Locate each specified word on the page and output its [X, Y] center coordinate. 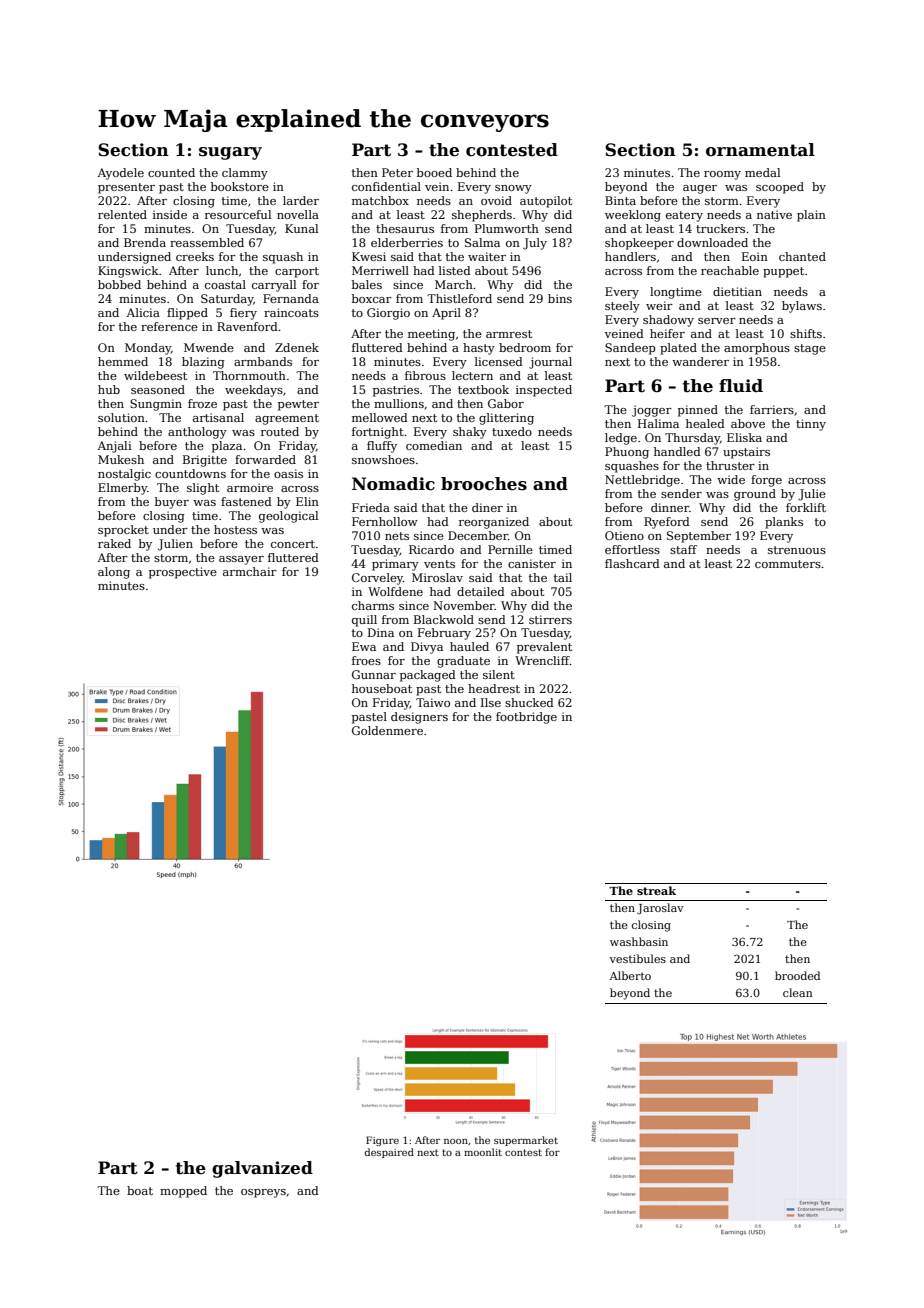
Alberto [630, 975]
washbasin [639, 941]
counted [171, 172]
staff [683, 549]
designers [419, 718]
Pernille [510, 549]
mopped [183, 1192]
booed [434, 172]
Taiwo [433, 702]
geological [288, 517]
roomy [722, 175]
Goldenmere [387, 730]
